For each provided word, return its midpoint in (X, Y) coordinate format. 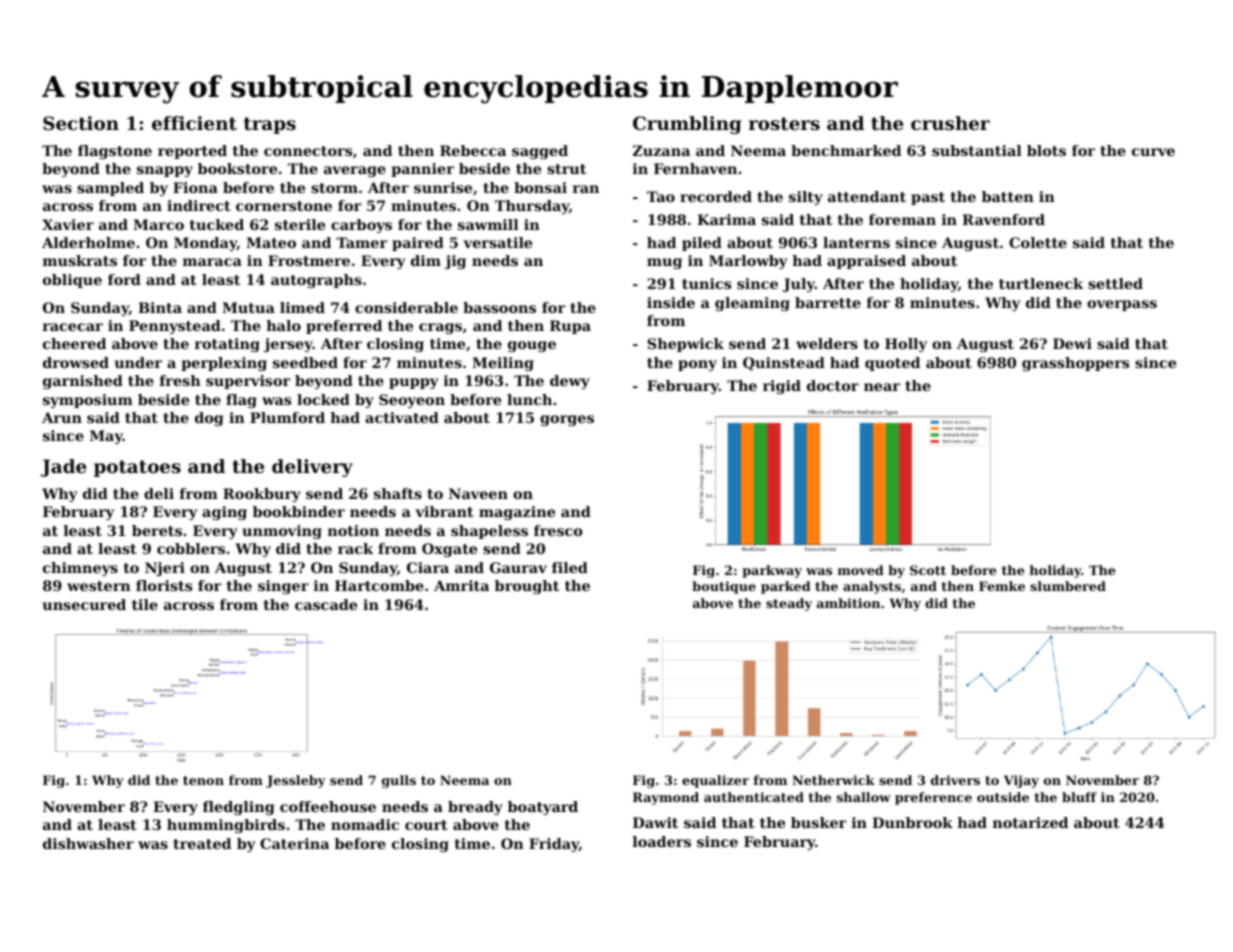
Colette (1038, 242)
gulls (399, 781)
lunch (529, 399)
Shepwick (685, 345)
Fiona (195, 187)
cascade (326, 604)
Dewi (1072, 343)
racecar (73, 327)
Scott (928, 570)
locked (323, 399)
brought (527, 587)
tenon (203, 780)
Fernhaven (695, 168)
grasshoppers (1075, 364)
